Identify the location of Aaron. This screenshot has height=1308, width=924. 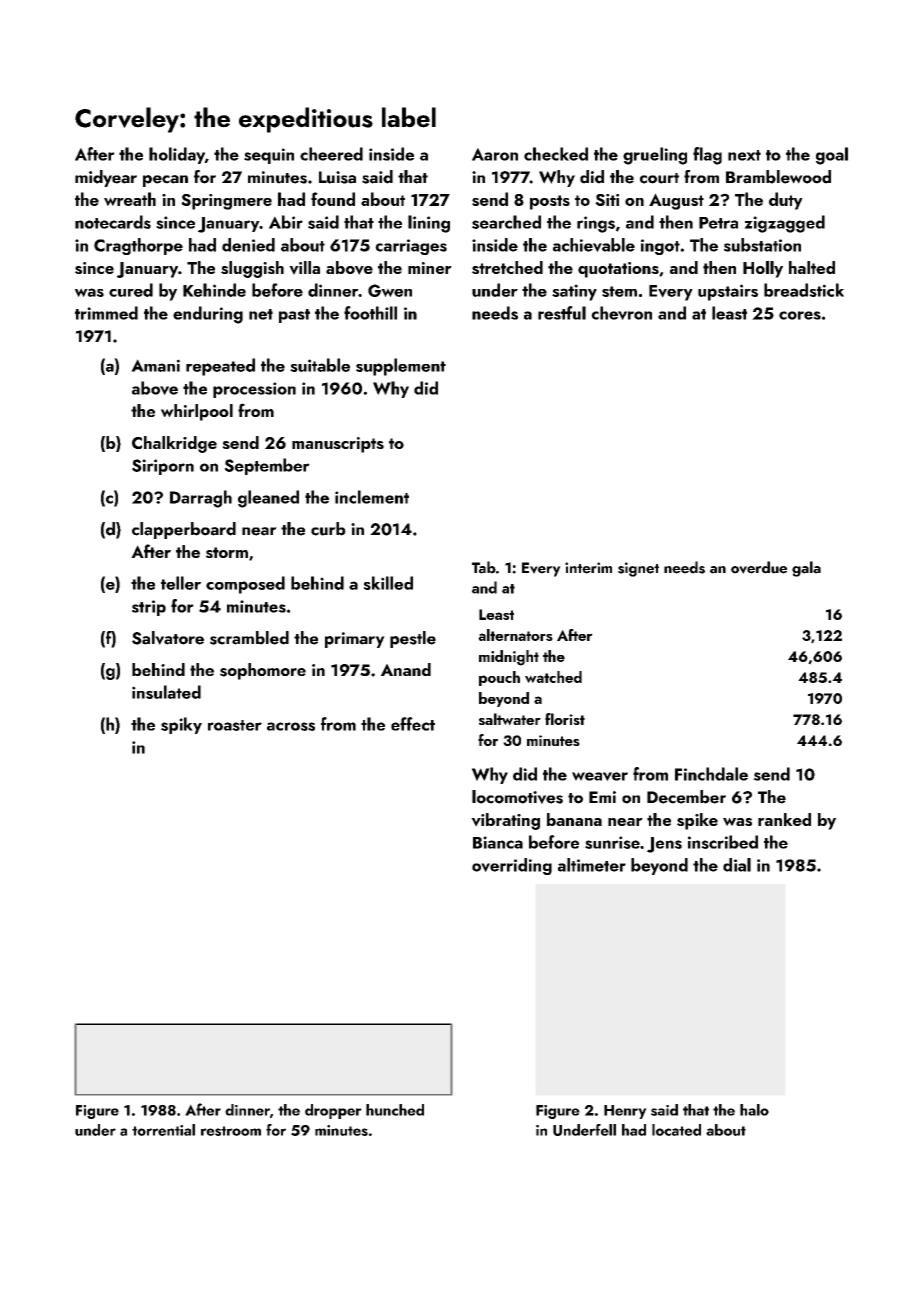
(495, 154).
